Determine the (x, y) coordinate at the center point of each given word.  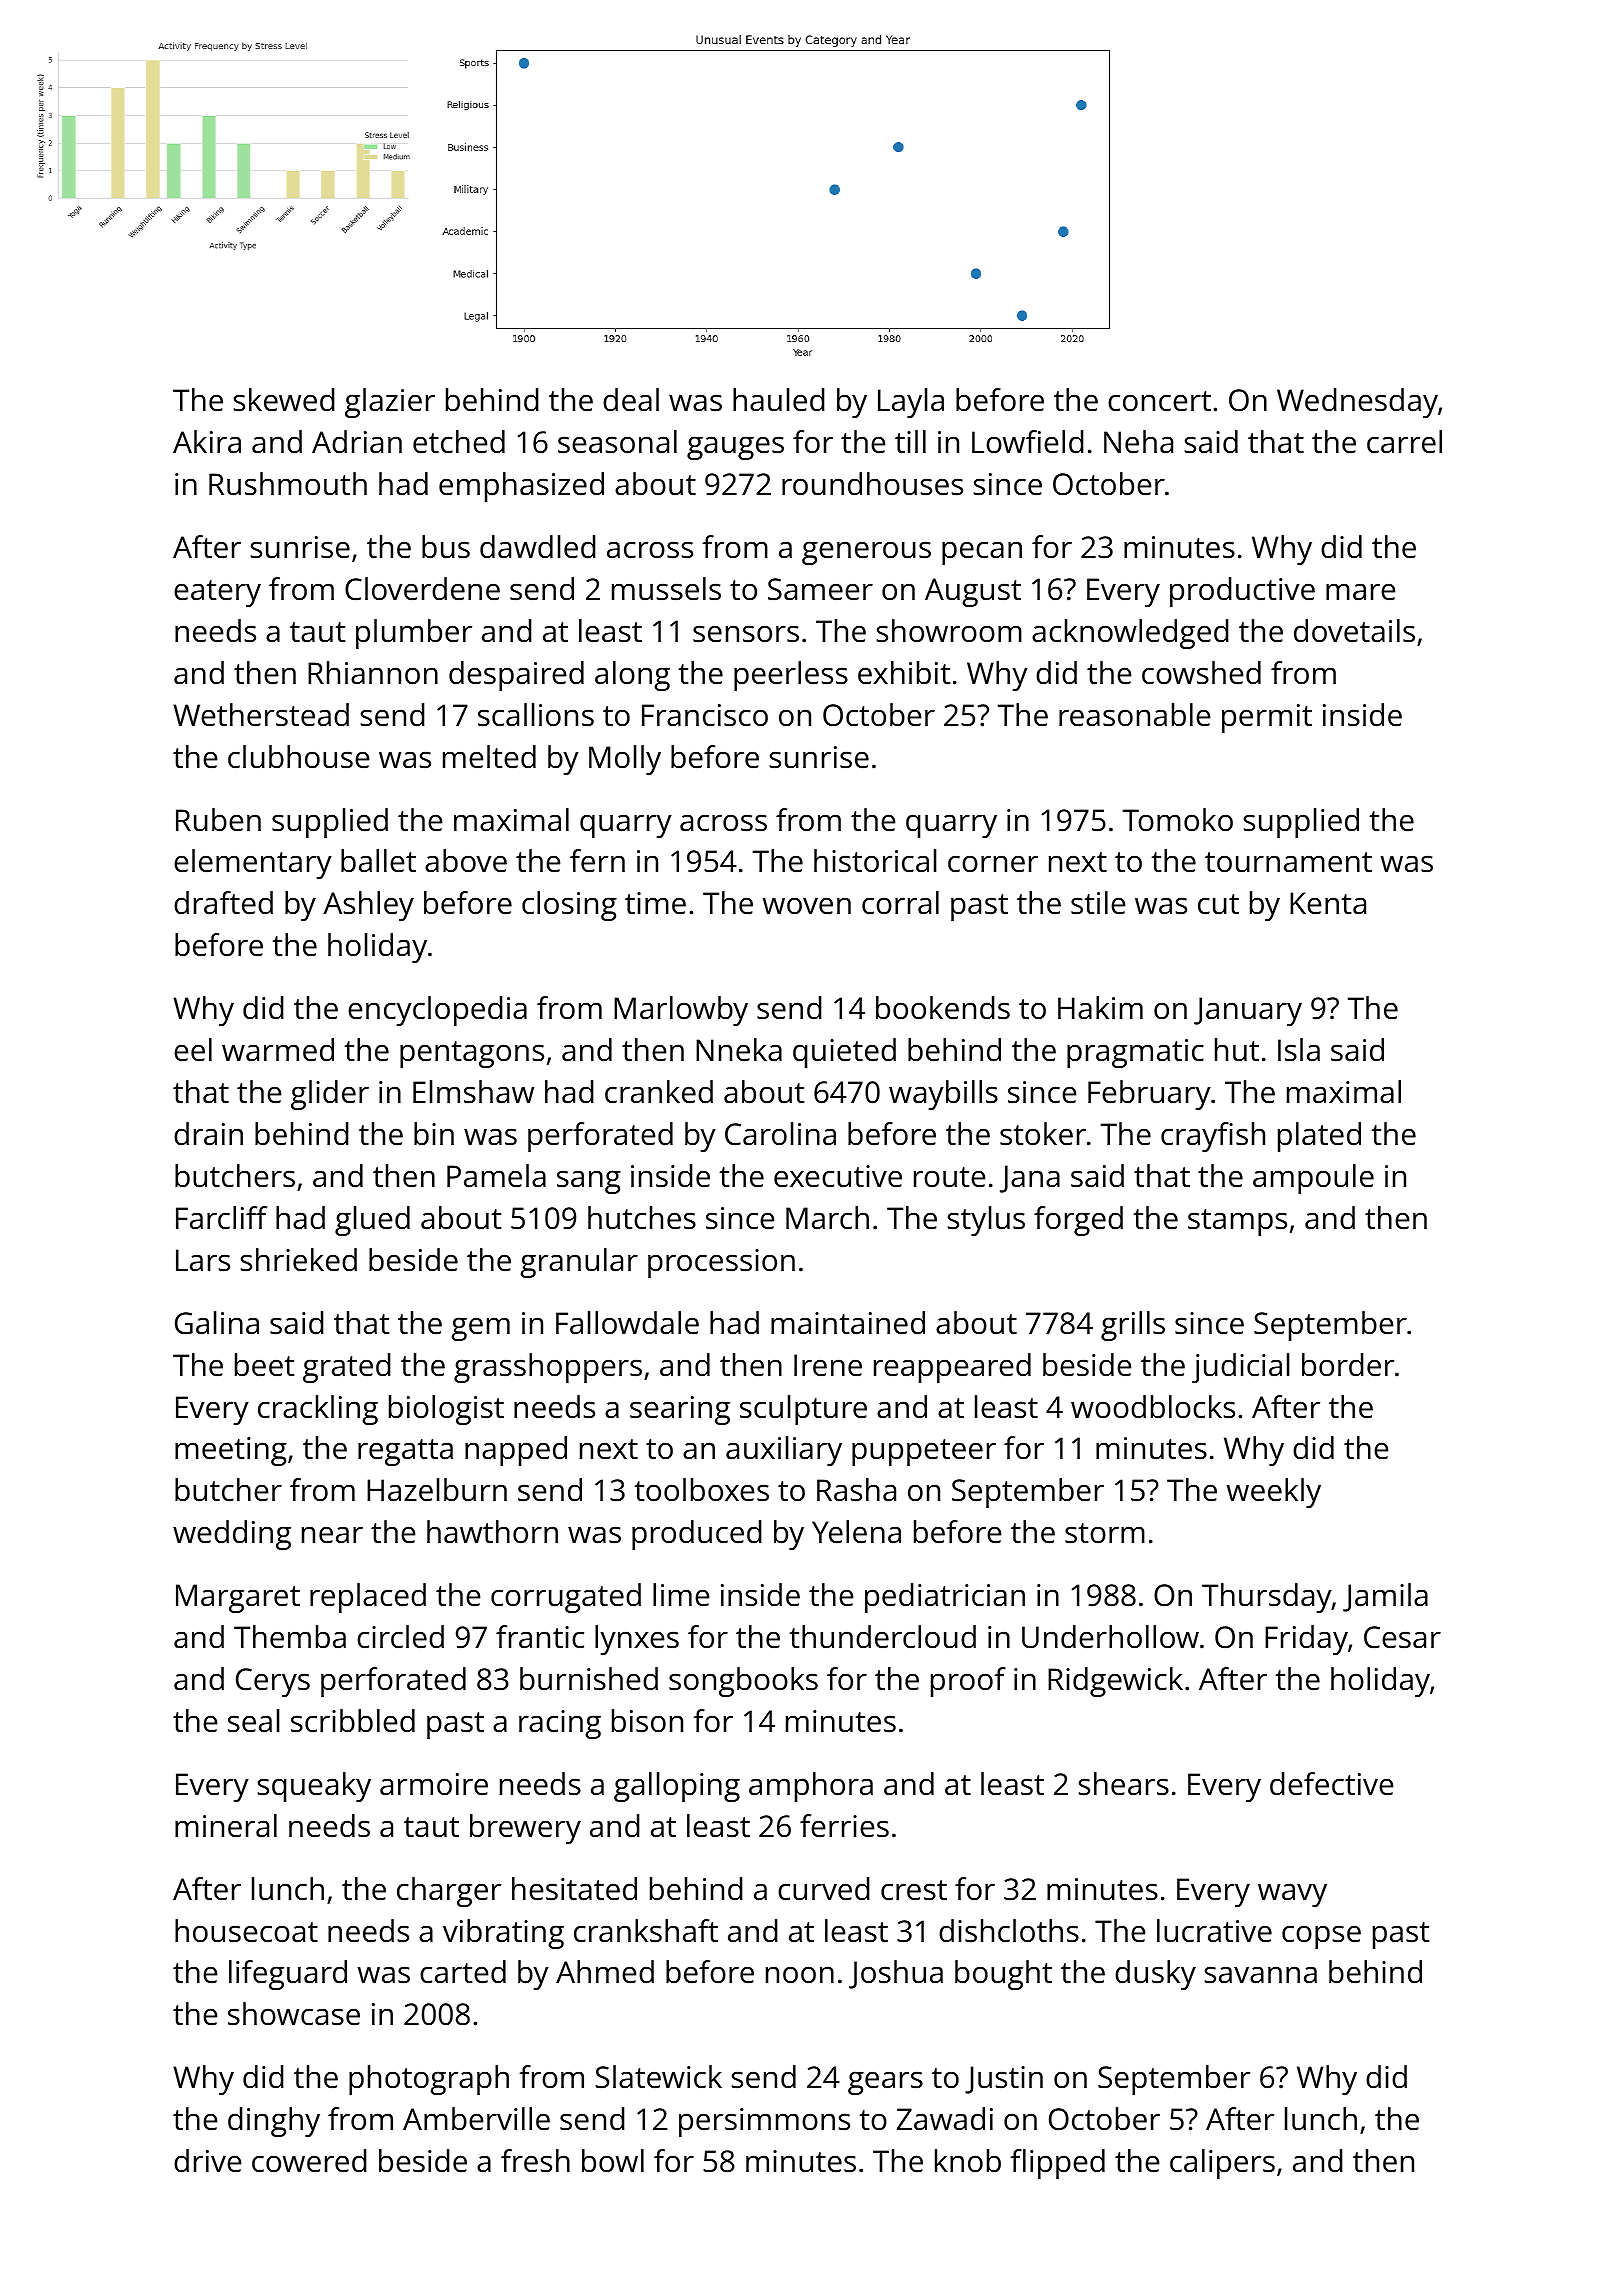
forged (1078, 1221)
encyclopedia (437, 1011)
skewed (284, 400)
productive (1242, 592)
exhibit (904, 673)
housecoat (246, 1931)
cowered (309, 2161)
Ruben (218, 820)
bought (1003, 1975)
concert (1159, 401)
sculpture (803, 1410)
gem (481, 1329)
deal (631, 400)
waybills (943, 1095)
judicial (1241, 1368)
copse (1321, 1937)
